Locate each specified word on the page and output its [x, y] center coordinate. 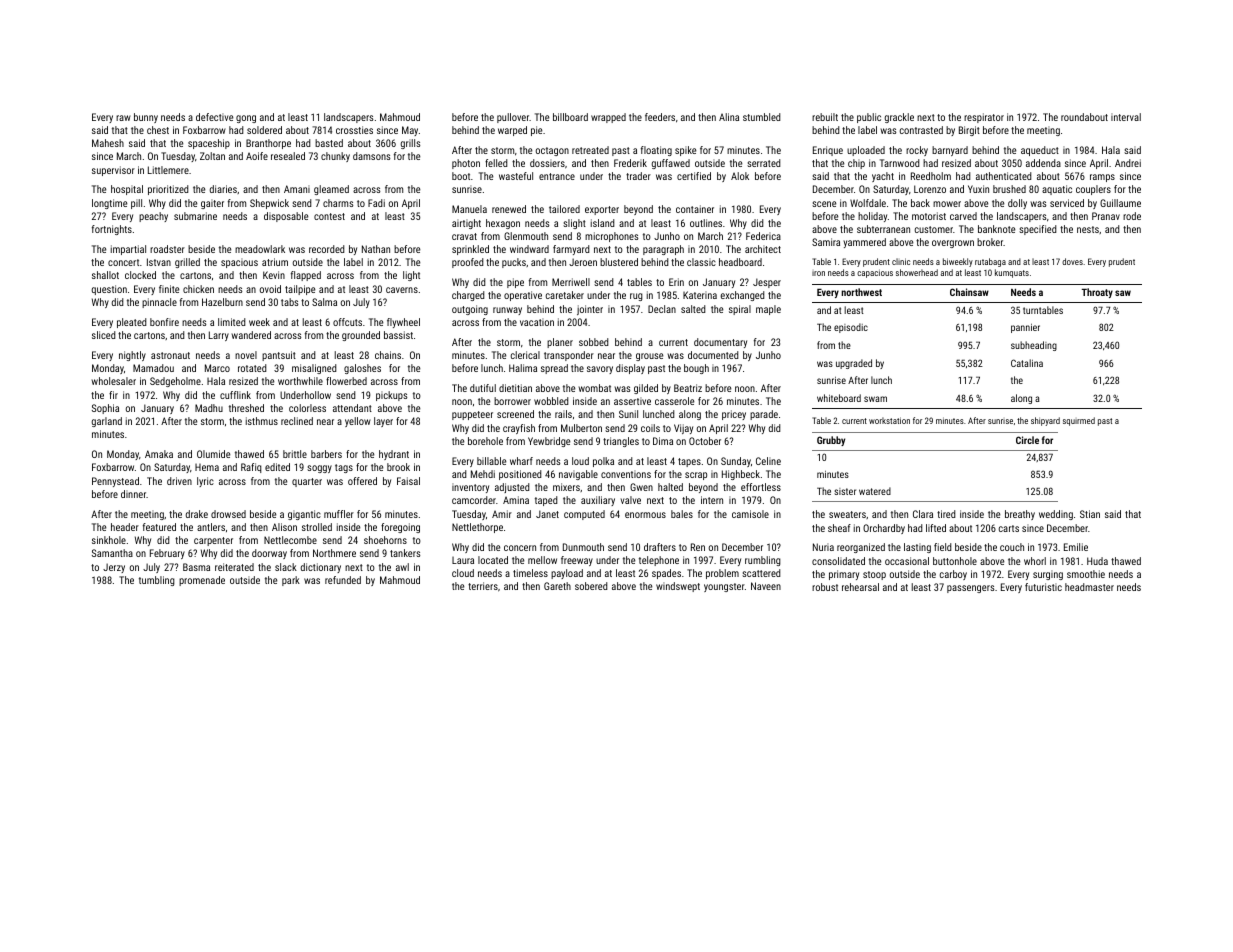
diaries [223, 189]
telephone [659, 561]
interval [1126, 117]
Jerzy [114, 568]
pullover [513, 118]
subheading [1034, 346]
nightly [132, 356]
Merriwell [571, 282]
